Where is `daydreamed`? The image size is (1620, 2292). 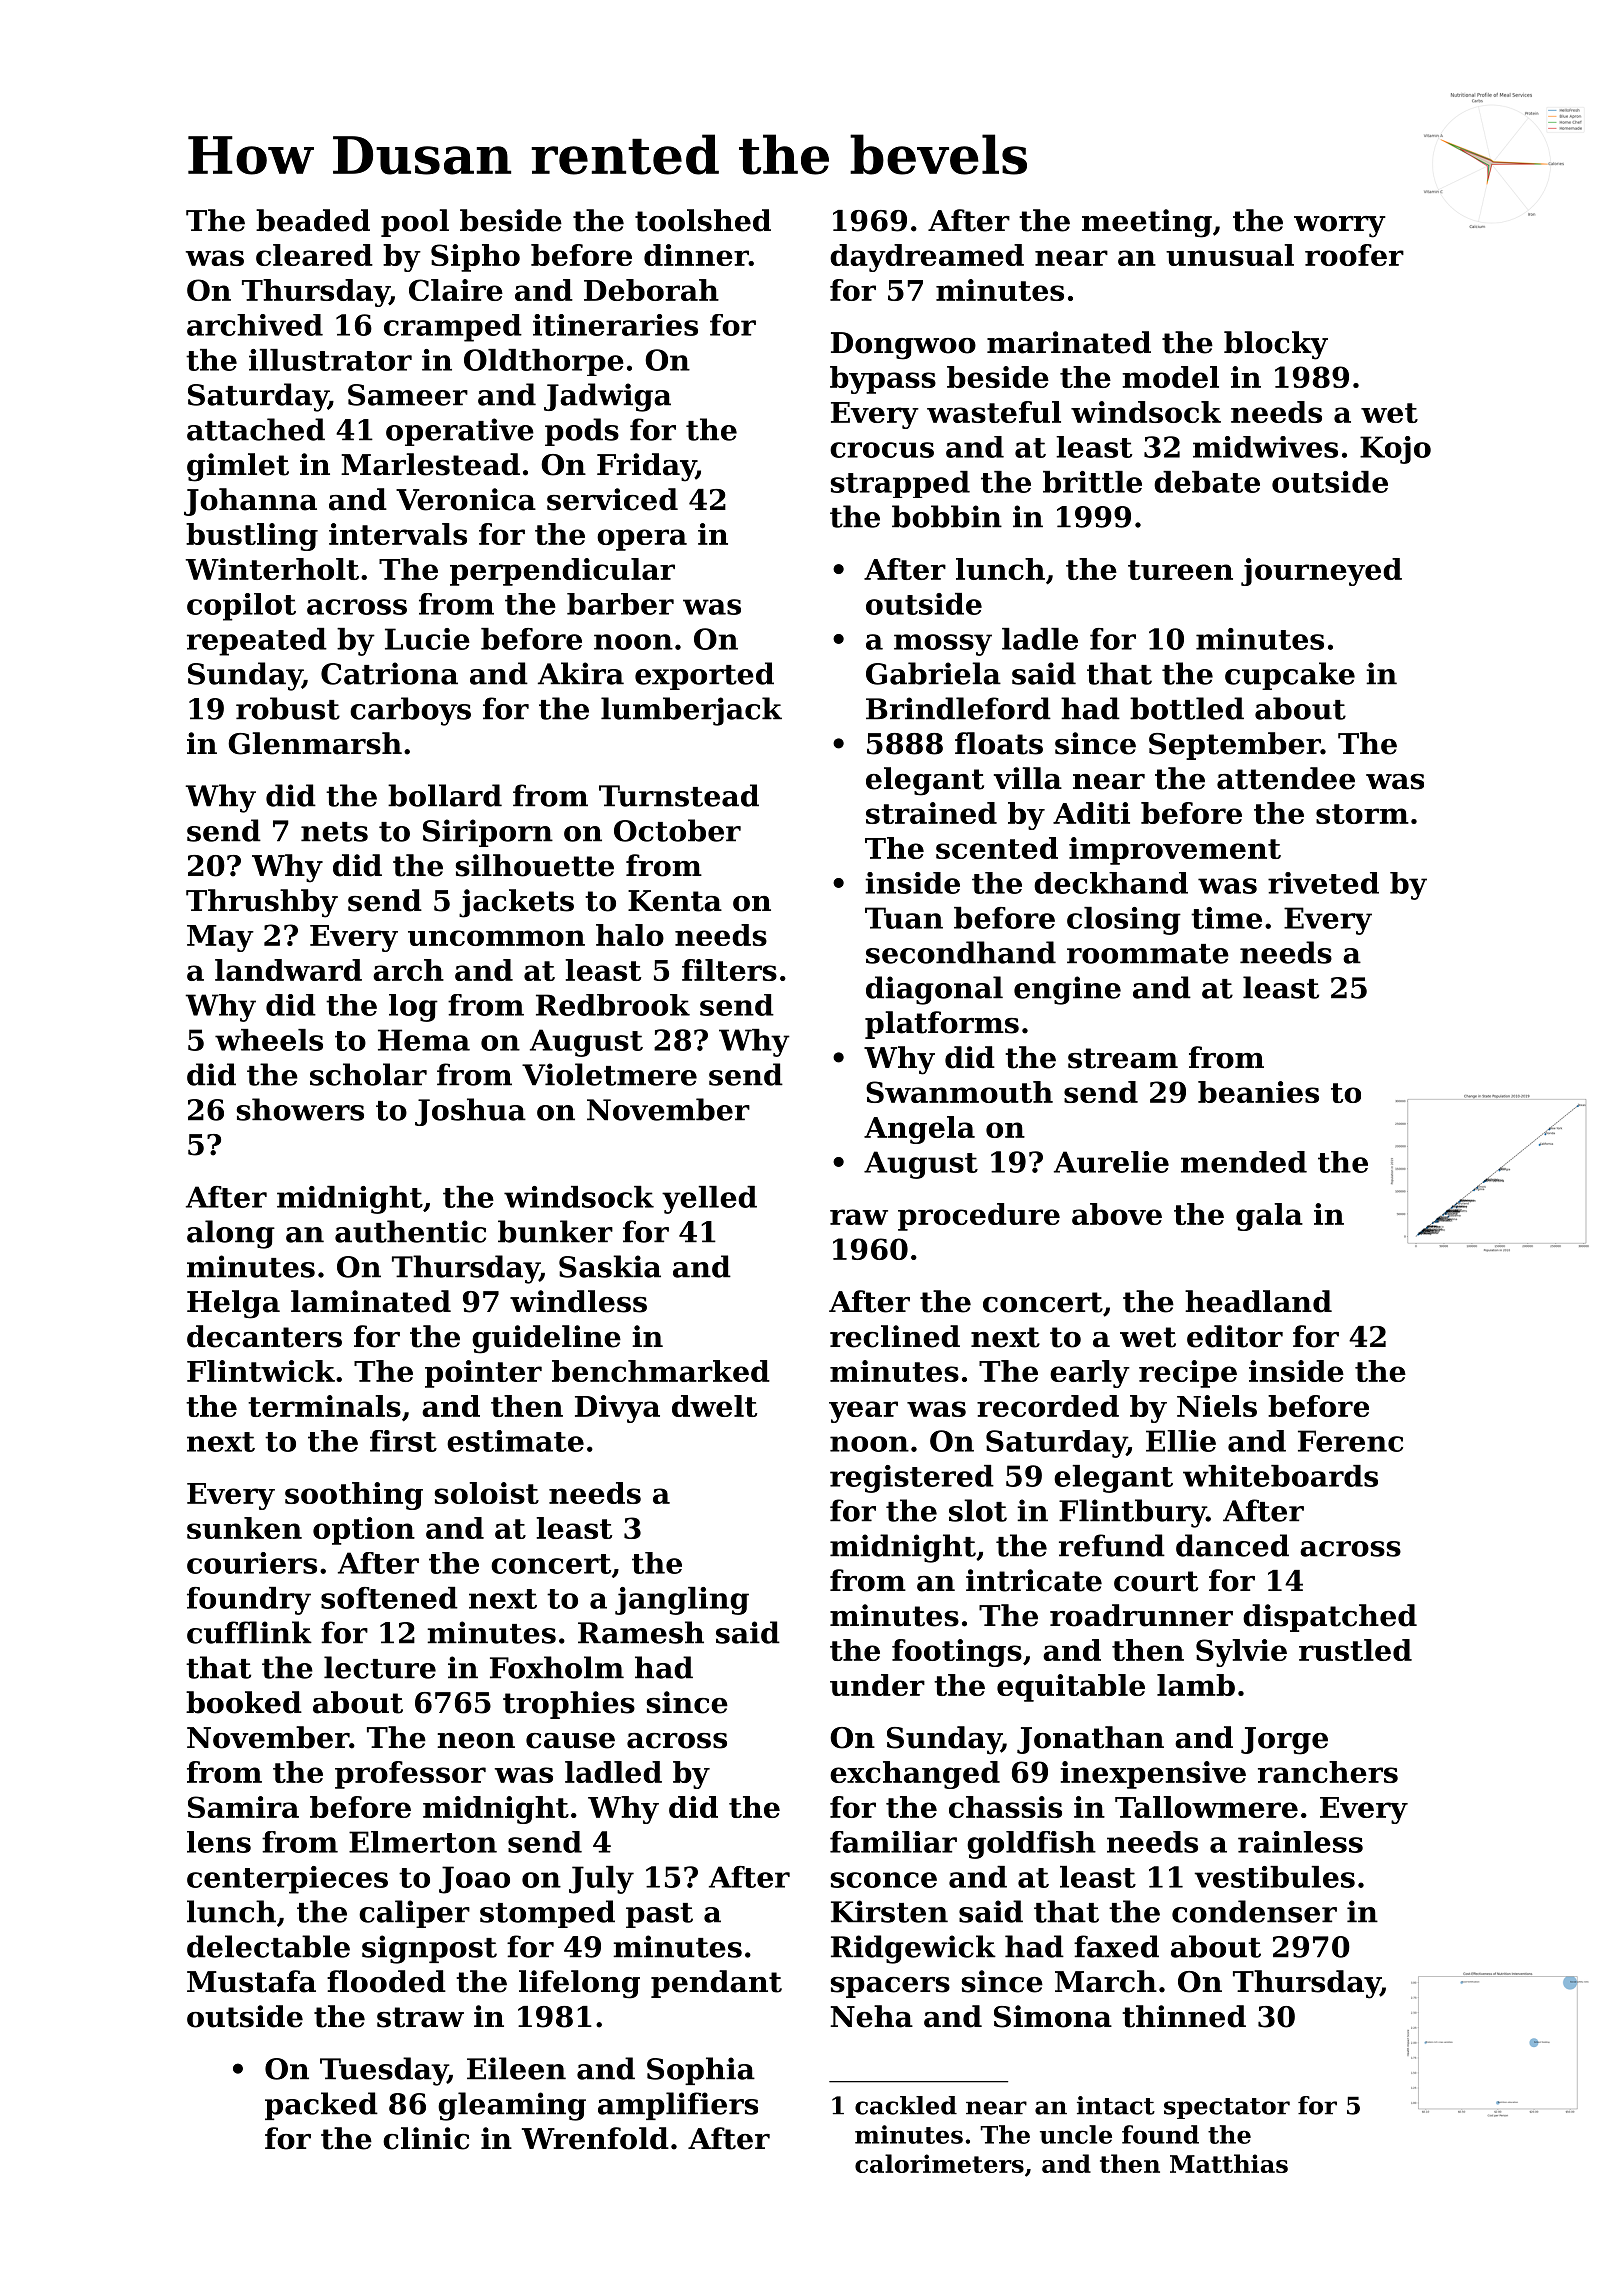
daydreamed is located at coordinates (927, 258).
